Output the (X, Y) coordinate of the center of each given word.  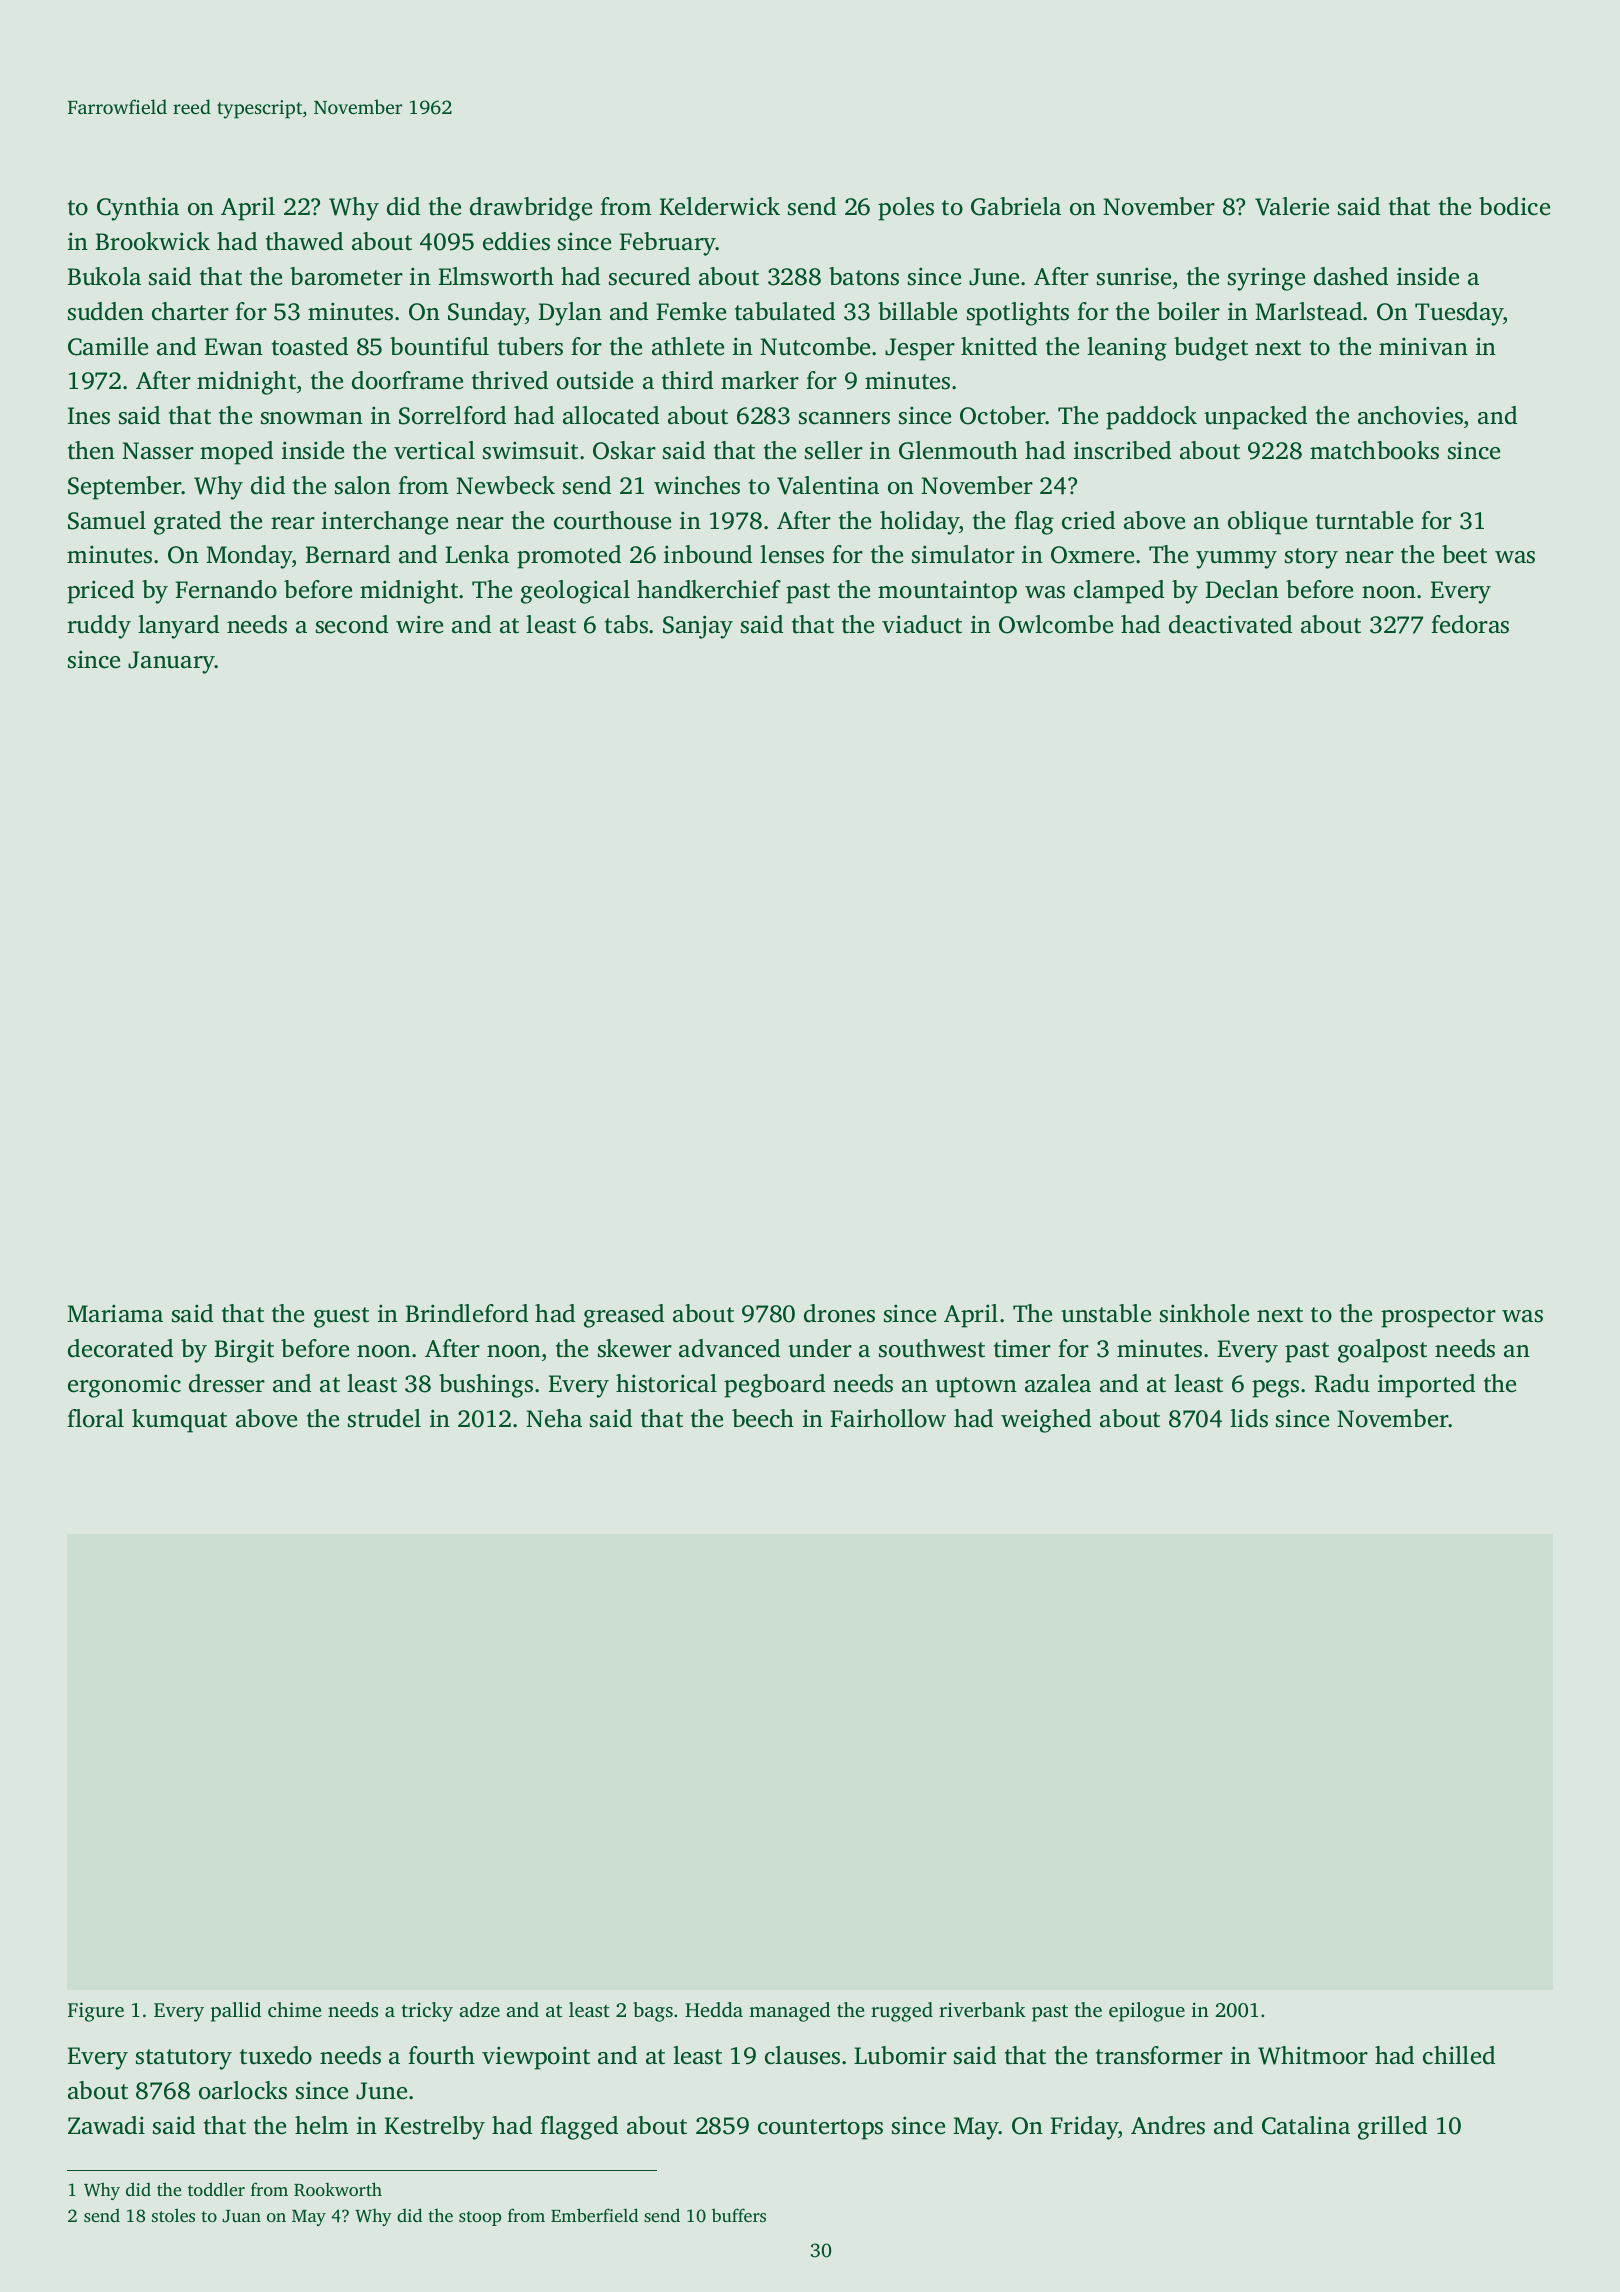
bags (653, 2012)
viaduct (922, 624)
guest (341, 1317)
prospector (1438, 1317)
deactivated (1230, 624)
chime (295, 2009)
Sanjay (698, 627)
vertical (434, 450)
